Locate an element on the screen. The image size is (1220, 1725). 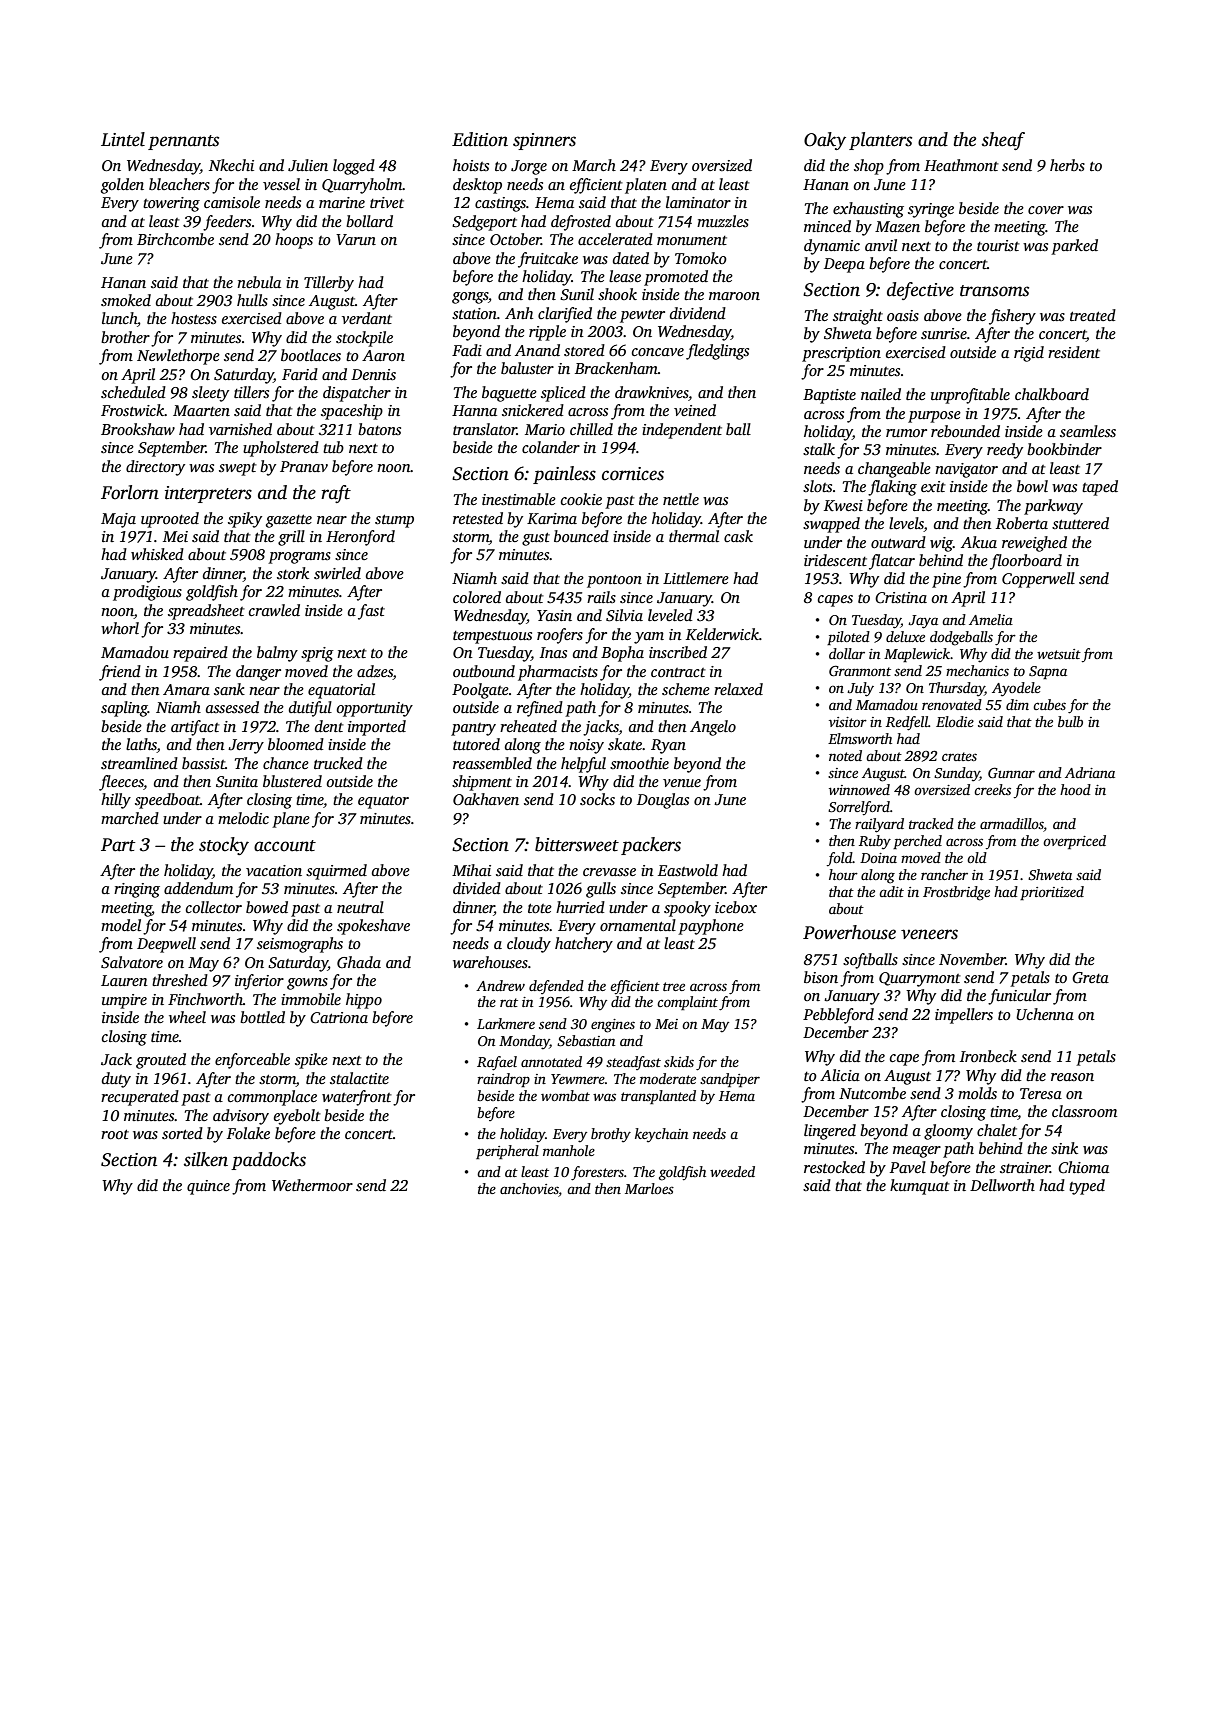
hood is located at coordinates (1075, 789).
